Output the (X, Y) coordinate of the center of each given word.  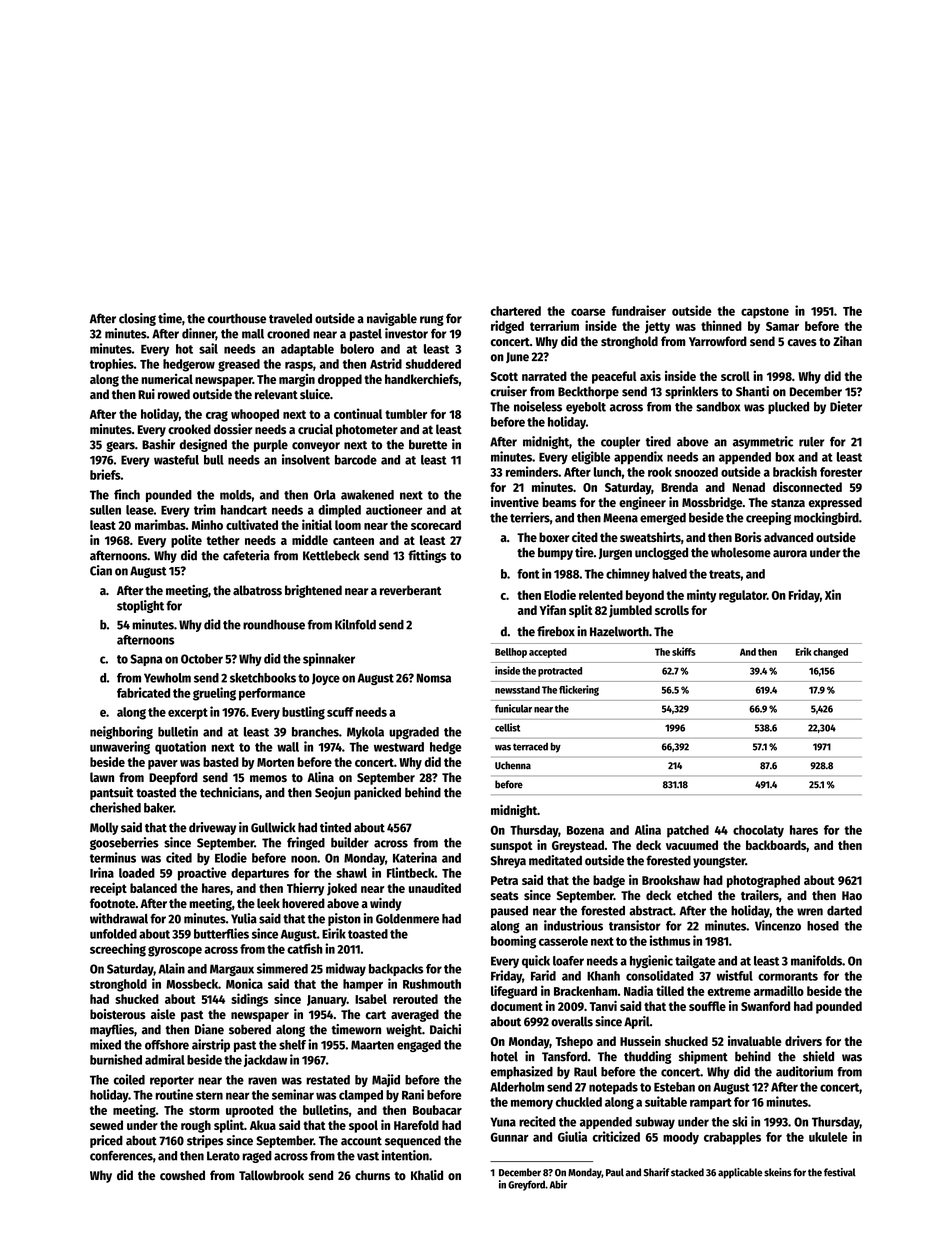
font (528, 574)
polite (186, 541)
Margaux (232, 970)
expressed (835, 503)
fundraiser (638, 310)
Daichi (445, 1029)
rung (432, 320)
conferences (121, 1156)
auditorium (804, 1071)
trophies (112, 365)
